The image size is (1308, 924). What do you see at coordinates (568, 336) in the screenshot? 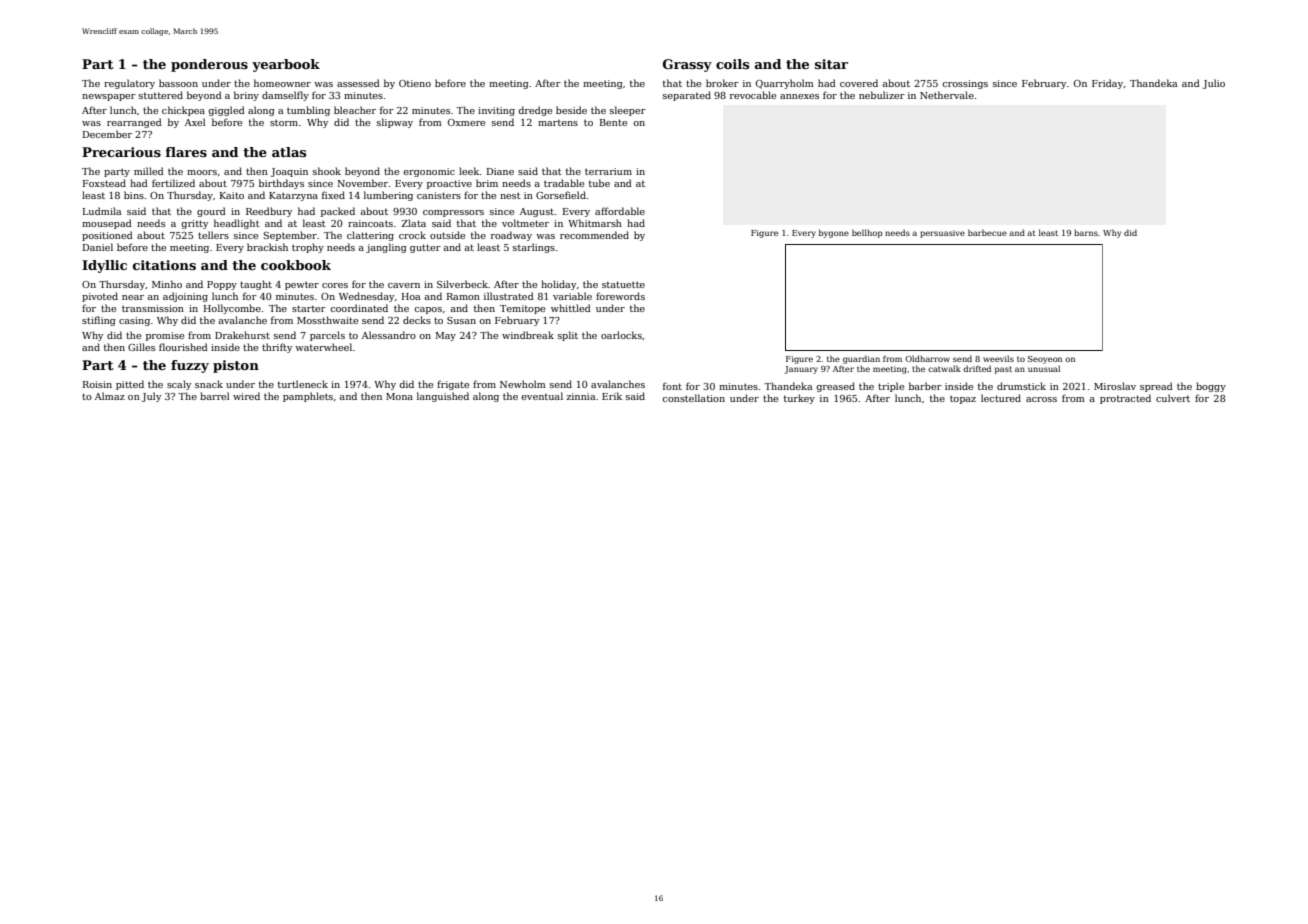
I see `split` at bounding box center [568, 336].
